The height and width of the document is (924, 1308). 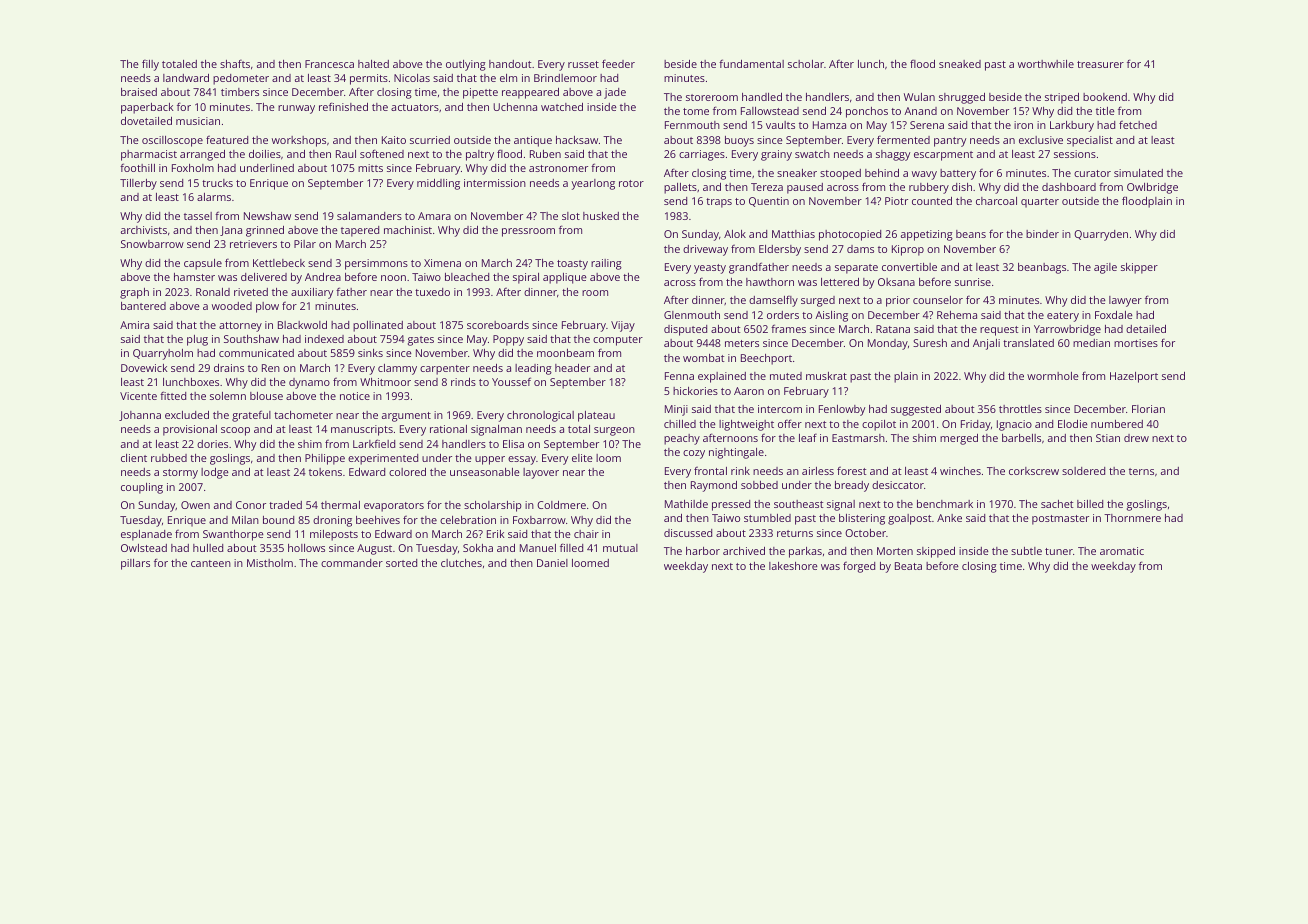 What do you see at coordinates (213, 292) in the document?
I see `Ronald` at bounding box center [213, 292].
